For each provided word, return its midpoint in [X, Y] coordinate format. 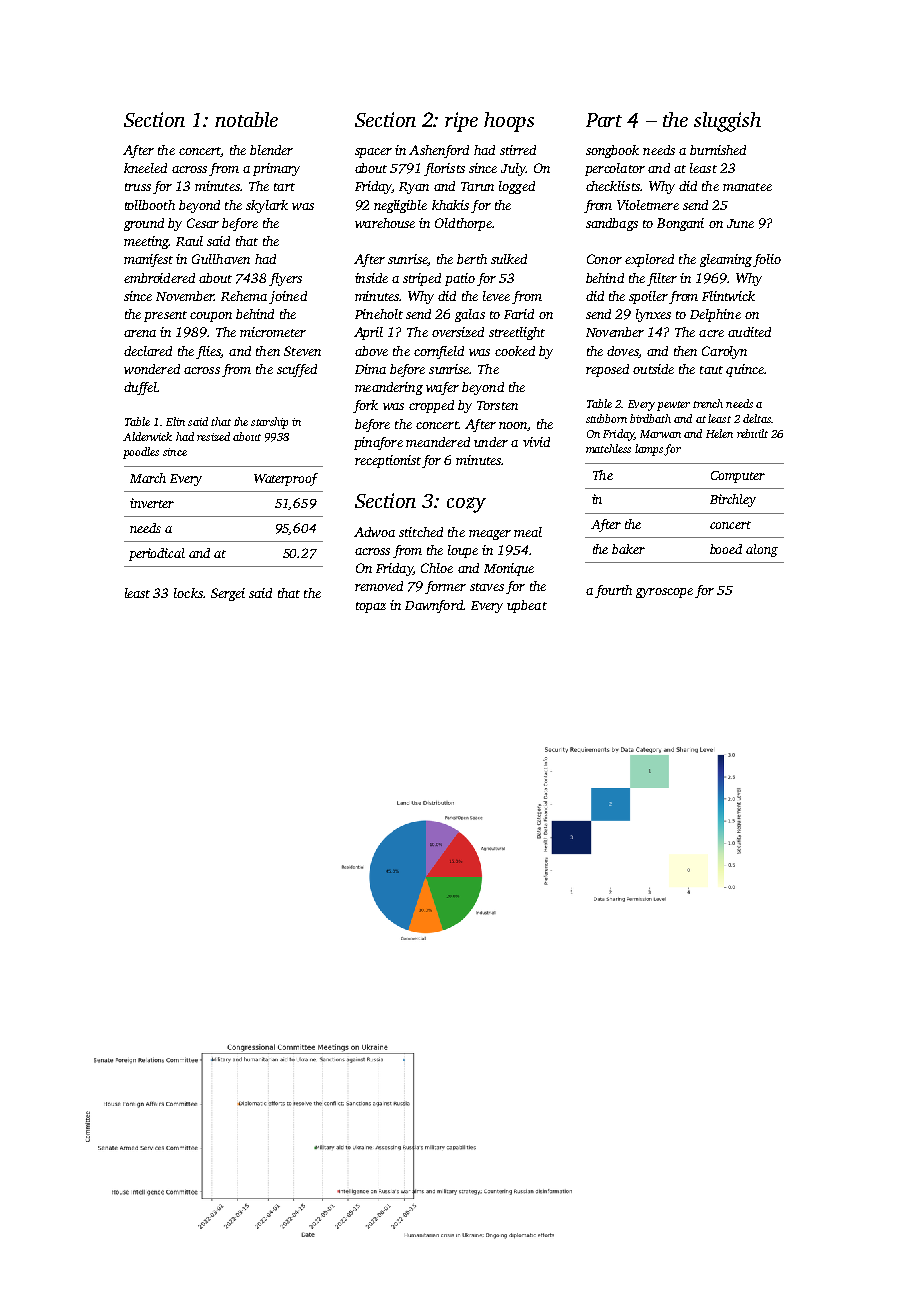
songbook [612, 151]
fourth [613, 591]
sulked [509, 259]
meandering [389, 388]
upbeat [527, 606]
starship [269, 423]
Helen [719, 433]
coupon [211, 317]
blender [271, 150]
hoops [509, 122]
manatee [747, 187]
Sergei [228, 594]
